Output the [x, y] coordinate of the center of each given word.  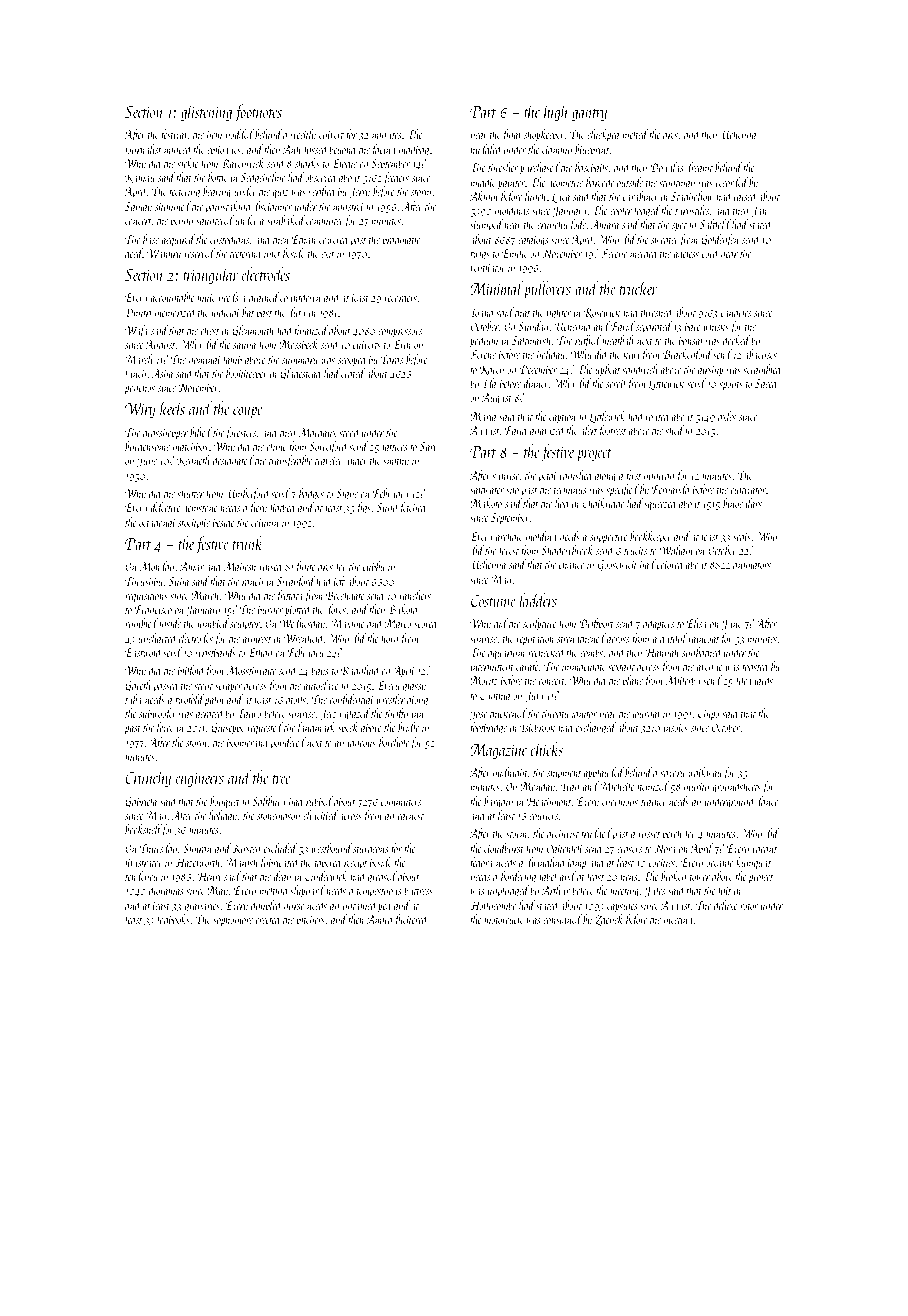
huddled [487, 149]
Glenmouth [253, 331]
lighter [558, 313]
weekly [303, 135]
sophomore [233, 920]
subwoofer [158, 714]
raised [746, 196]
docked [736, 340]
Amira [379, 919]
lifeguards [754, 681]
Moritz [484, 680]
